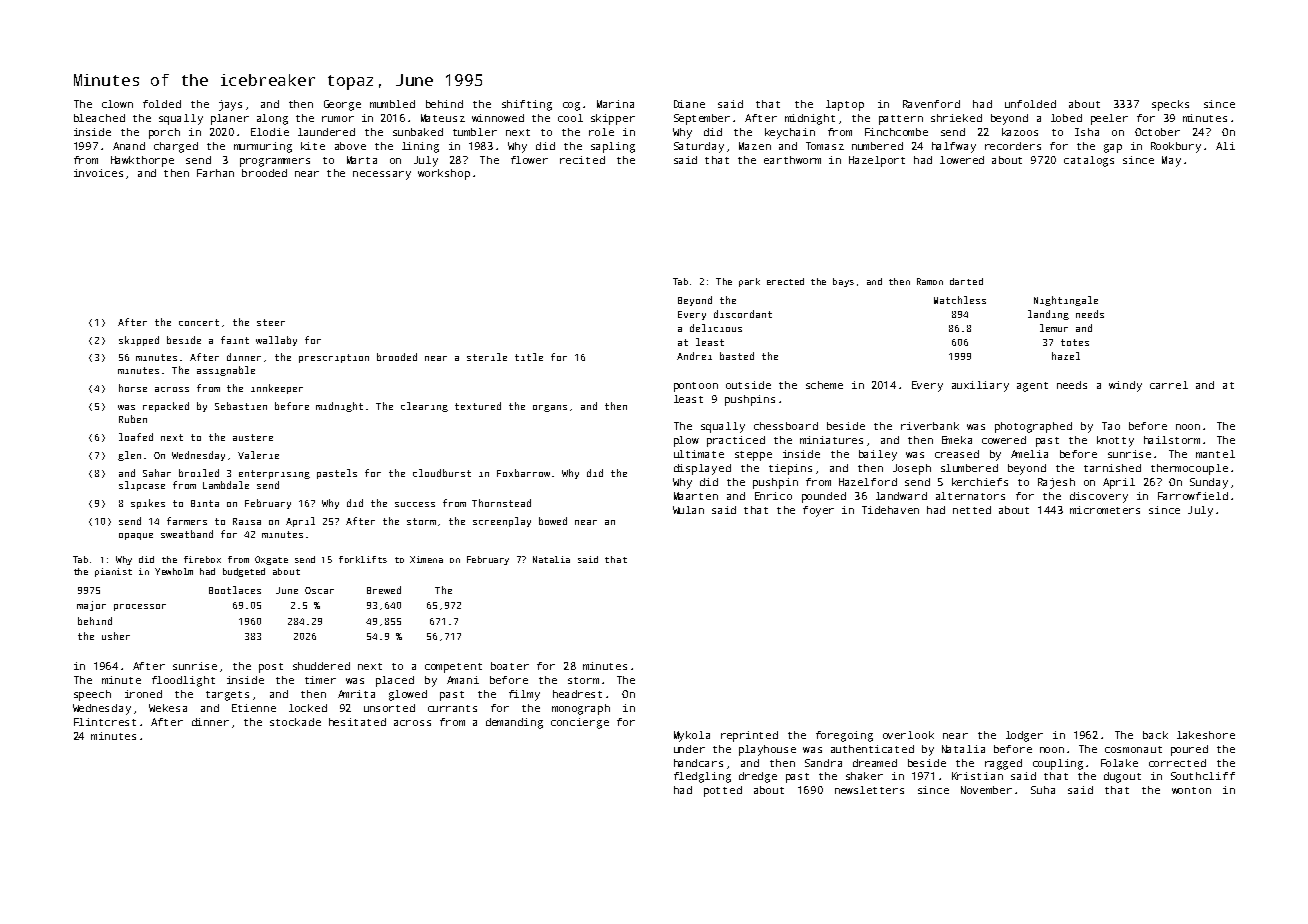  What do you see at coordinates (502, 522) in the screenshot?
I see `screenplay` at bounding box center [502, 522].
